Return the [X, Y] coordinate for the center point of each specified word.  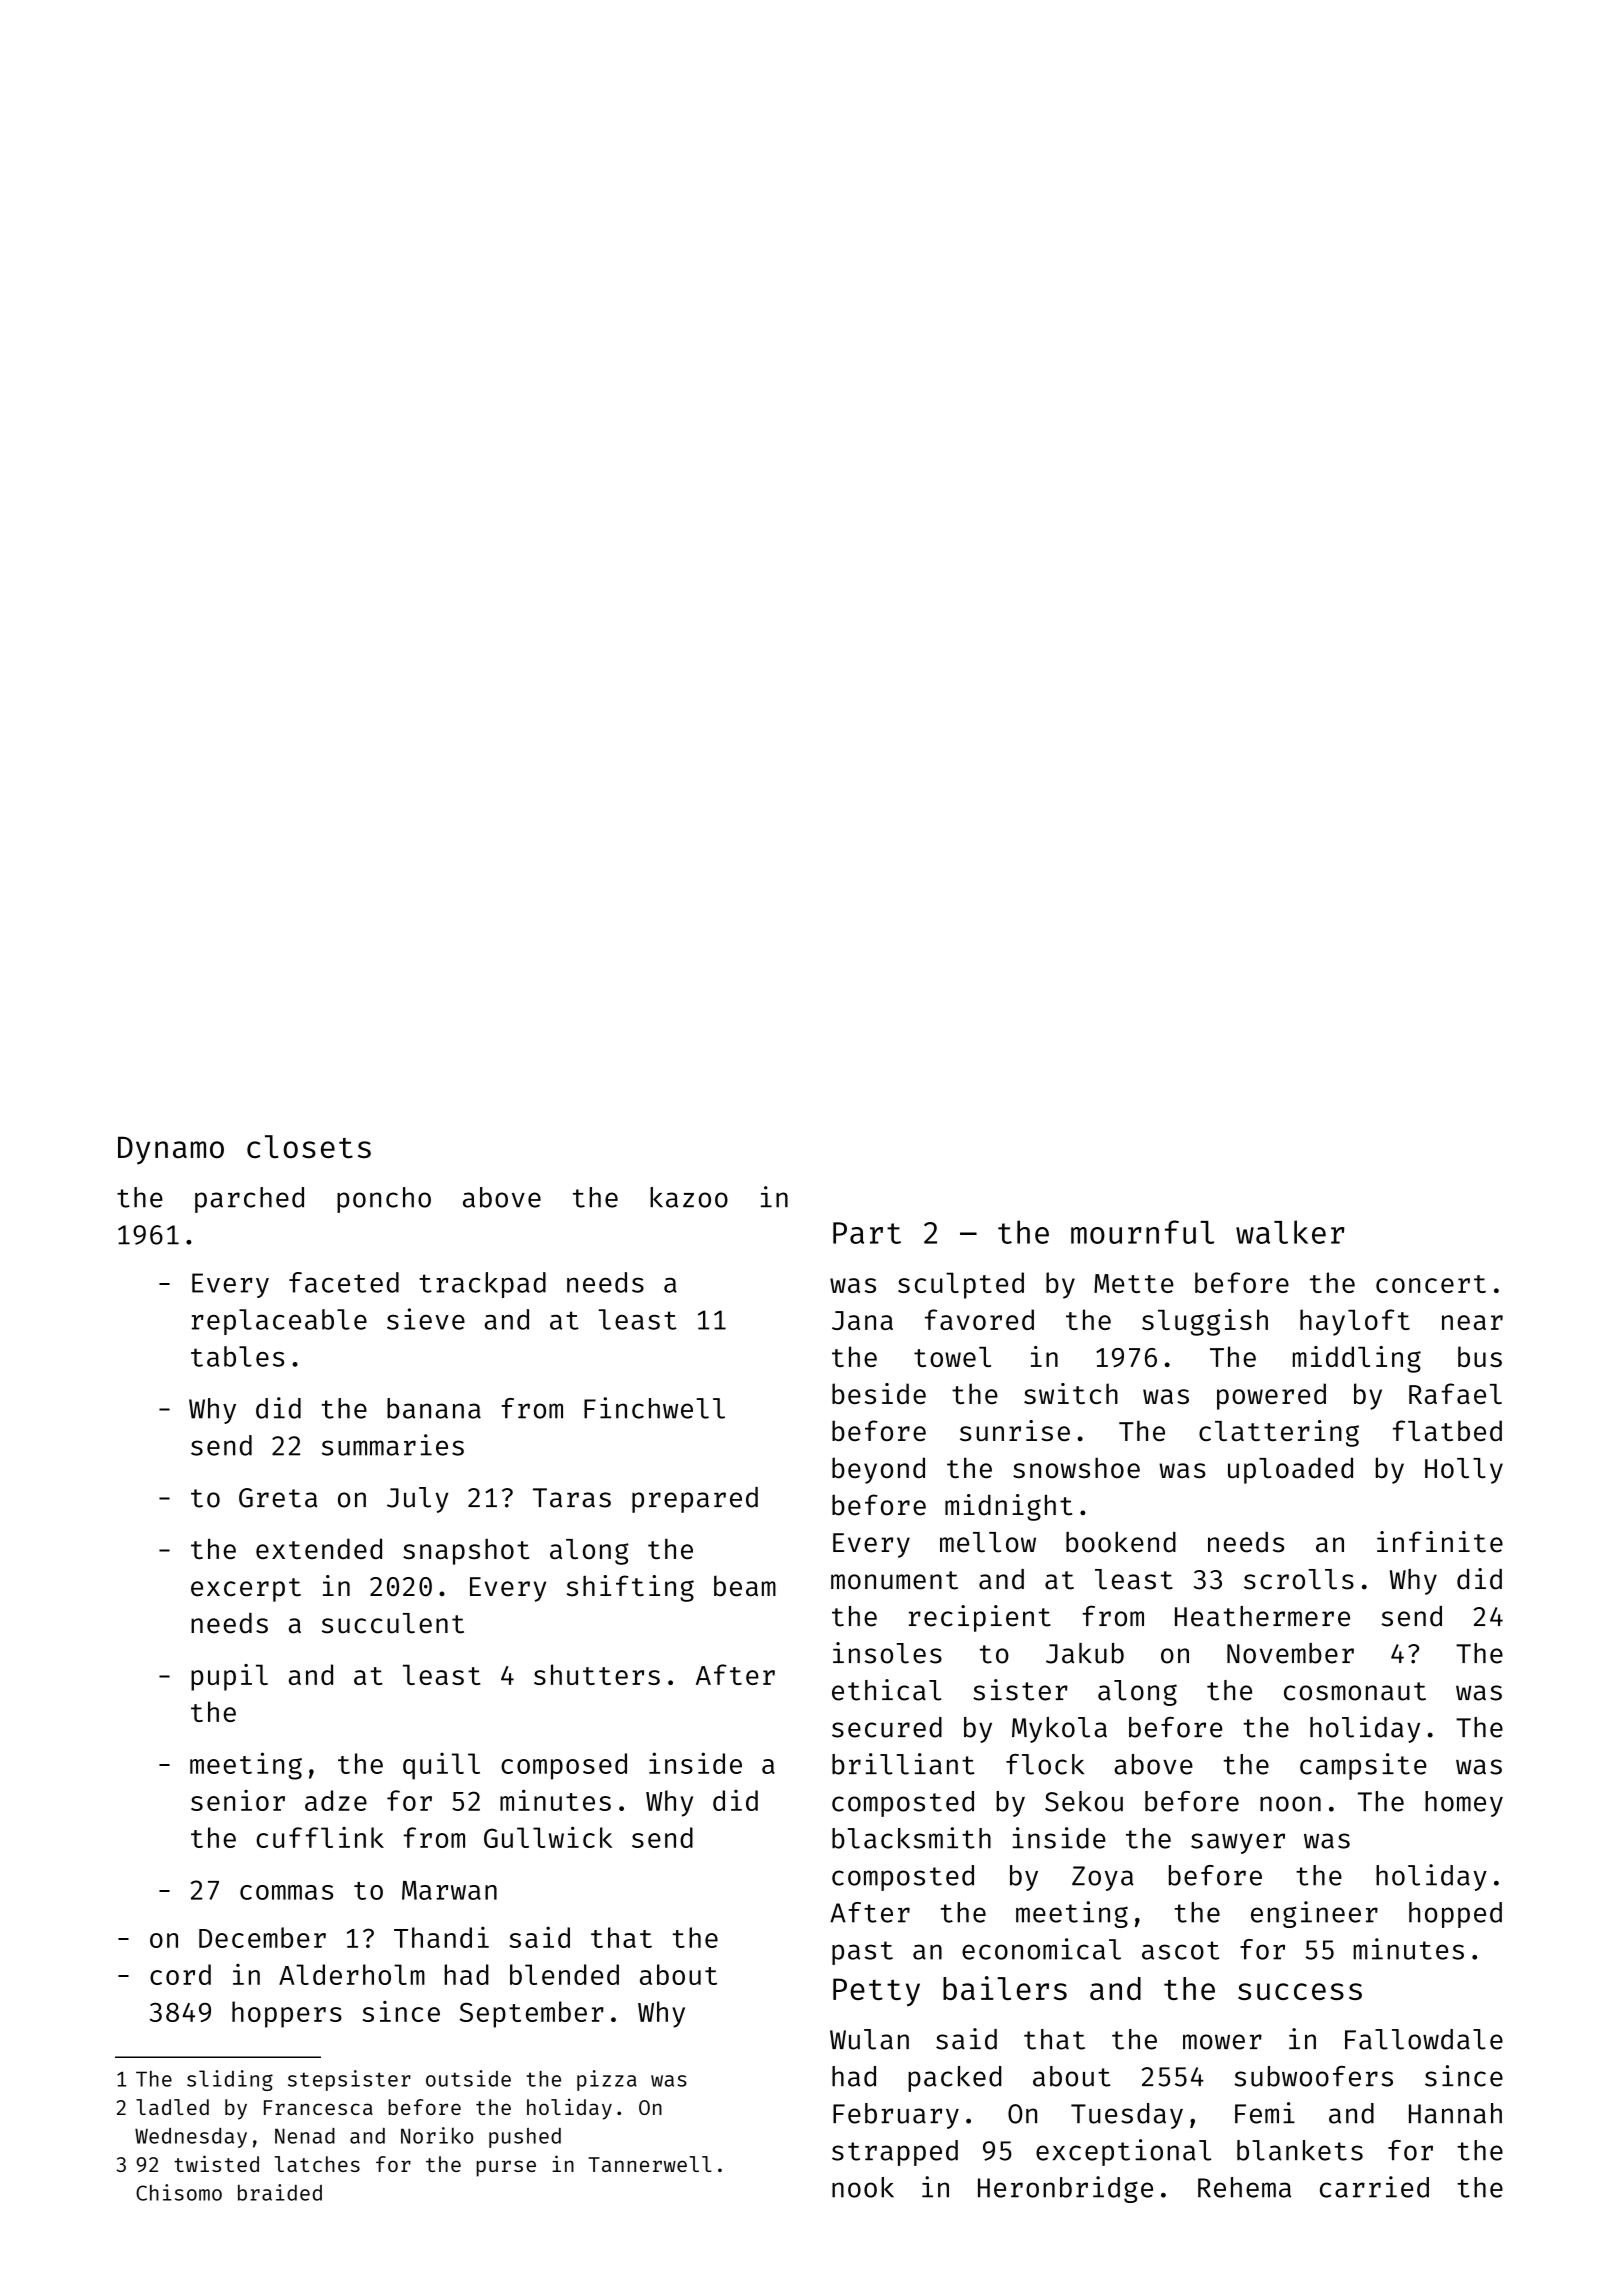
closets [309, 1147]
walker [1290, 1232]
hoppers [287, 2014]
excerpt [246, 1590]
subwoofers [1313, 2076]
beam [745, 1586]
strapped [895, 2153]
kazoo [689, 1197]
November [1290, 1653]
